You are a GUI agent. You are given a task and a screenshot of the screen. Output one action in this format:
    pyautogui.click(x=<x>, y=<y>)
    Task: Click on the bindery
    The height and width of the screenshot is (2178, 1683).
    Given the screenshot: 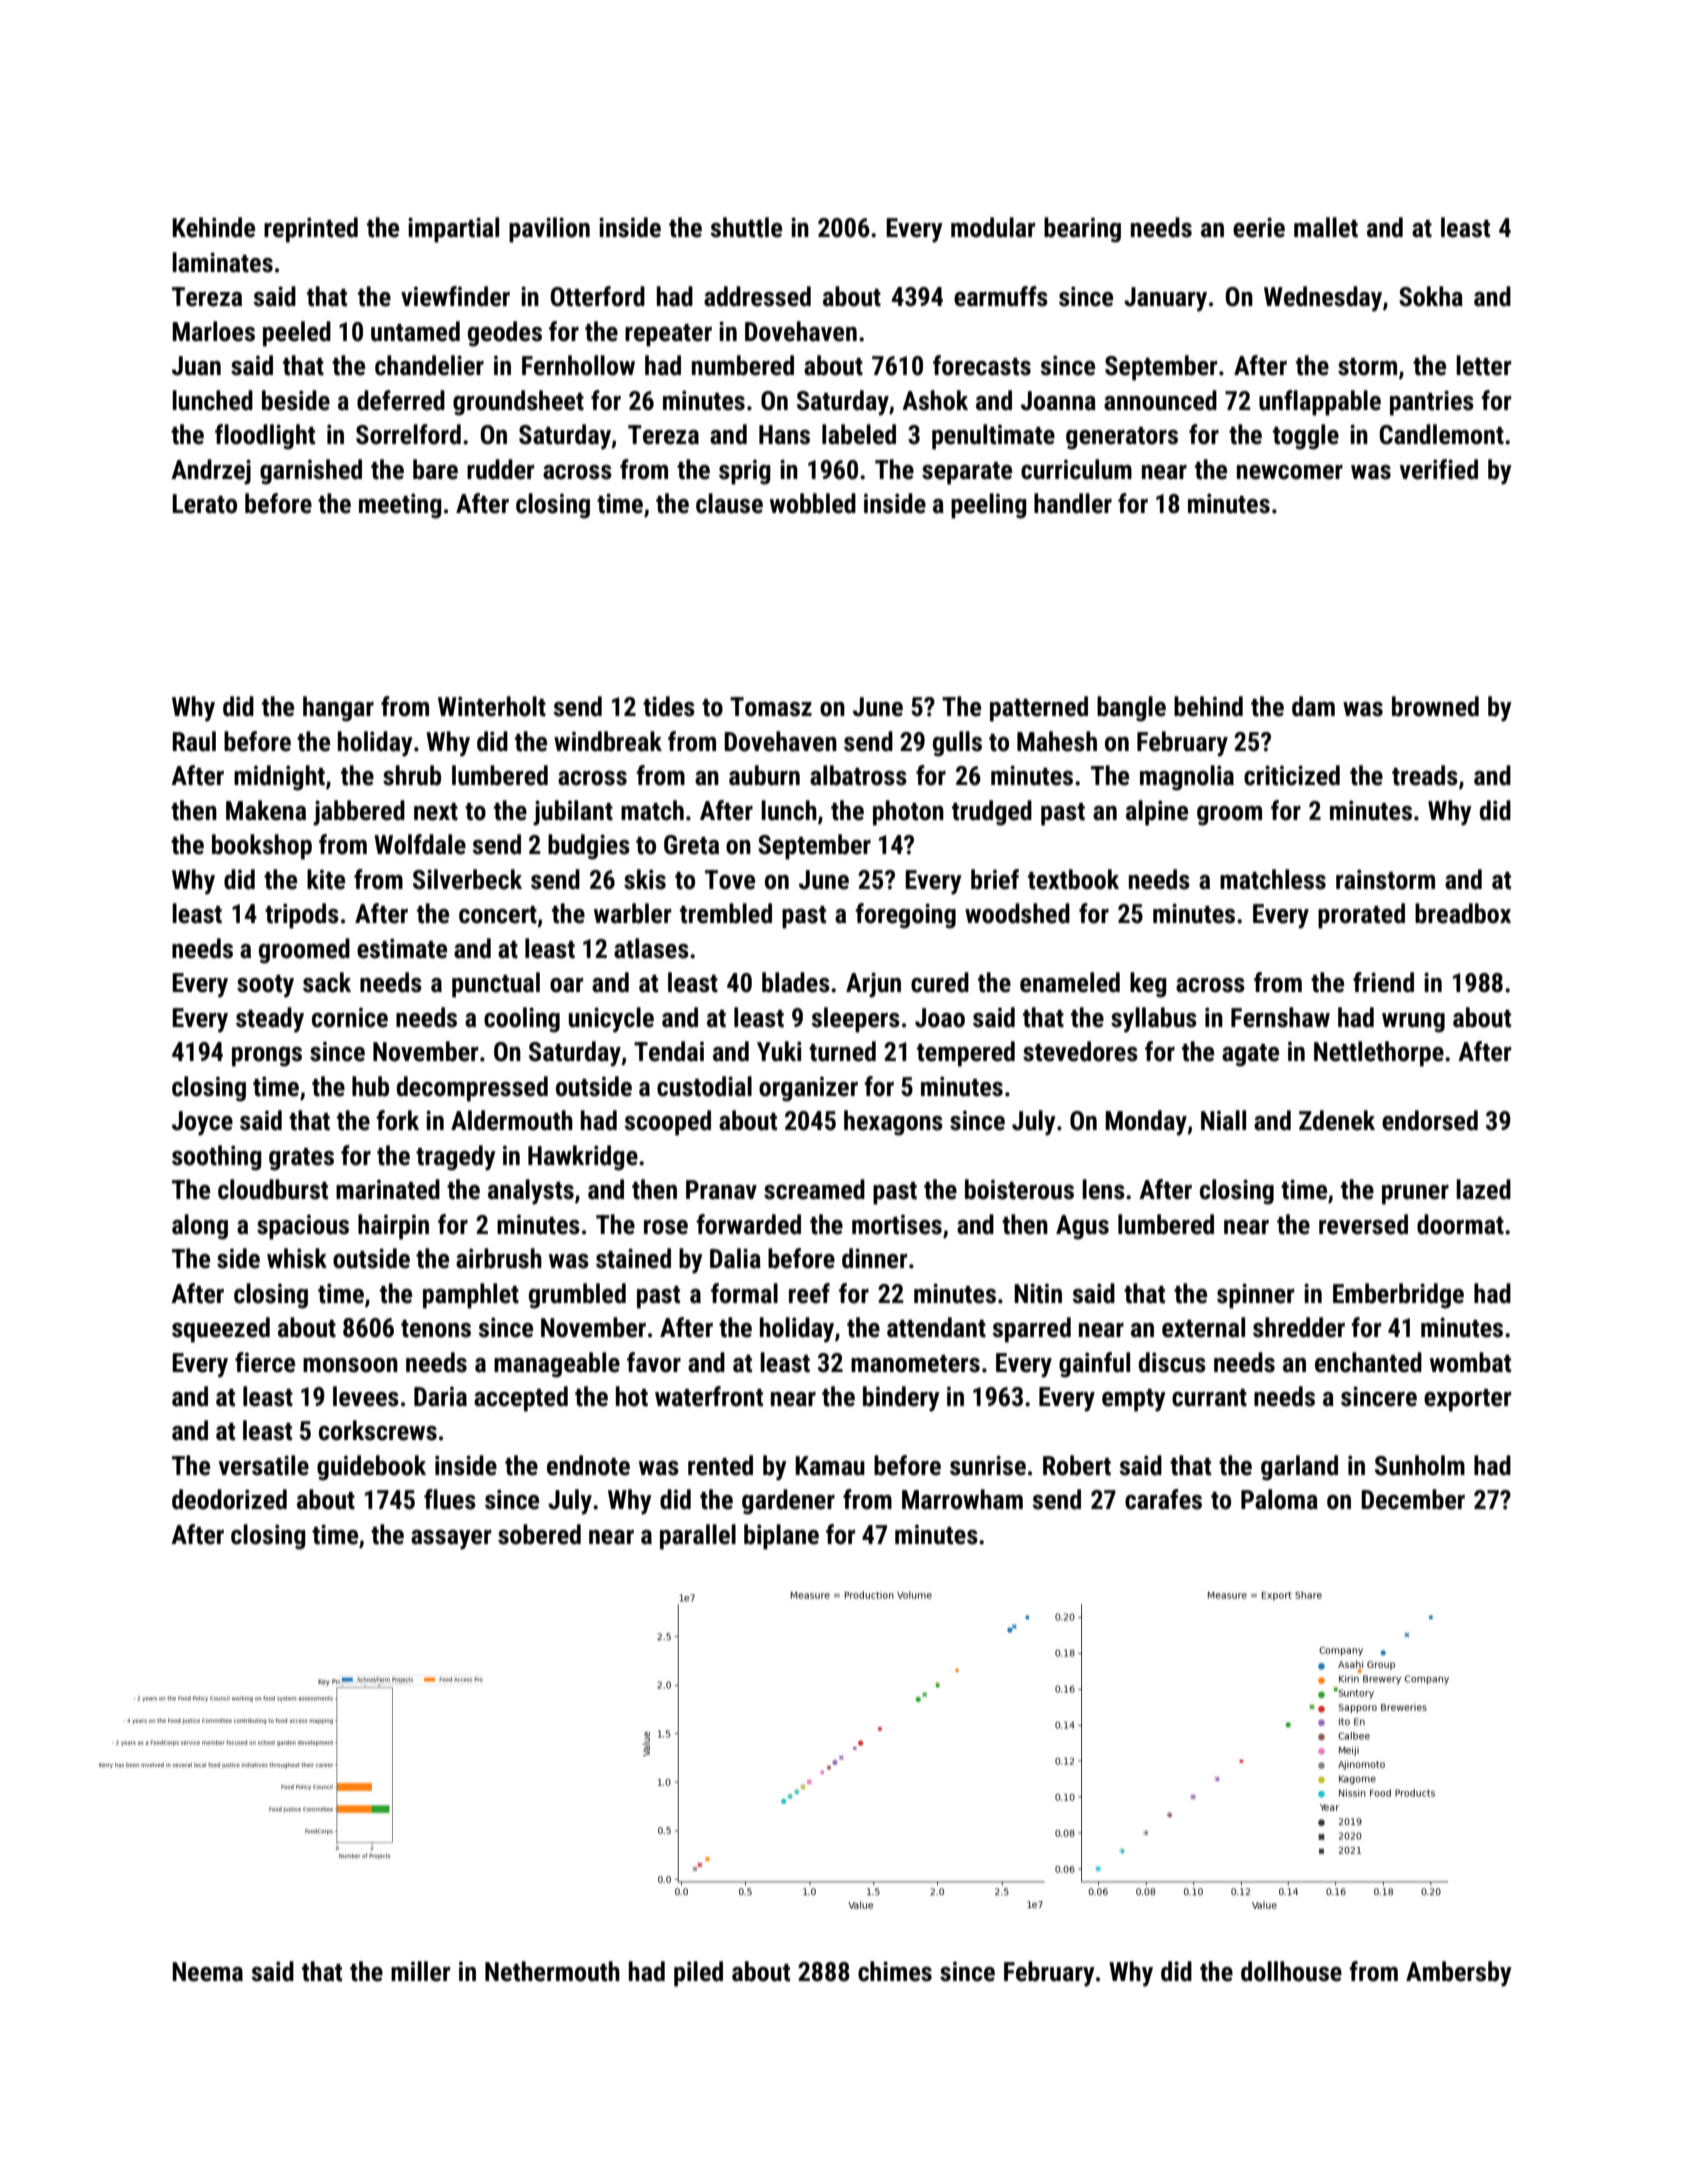 What is the action you would take?
    pyautogui.click(x=901, y=1399)
